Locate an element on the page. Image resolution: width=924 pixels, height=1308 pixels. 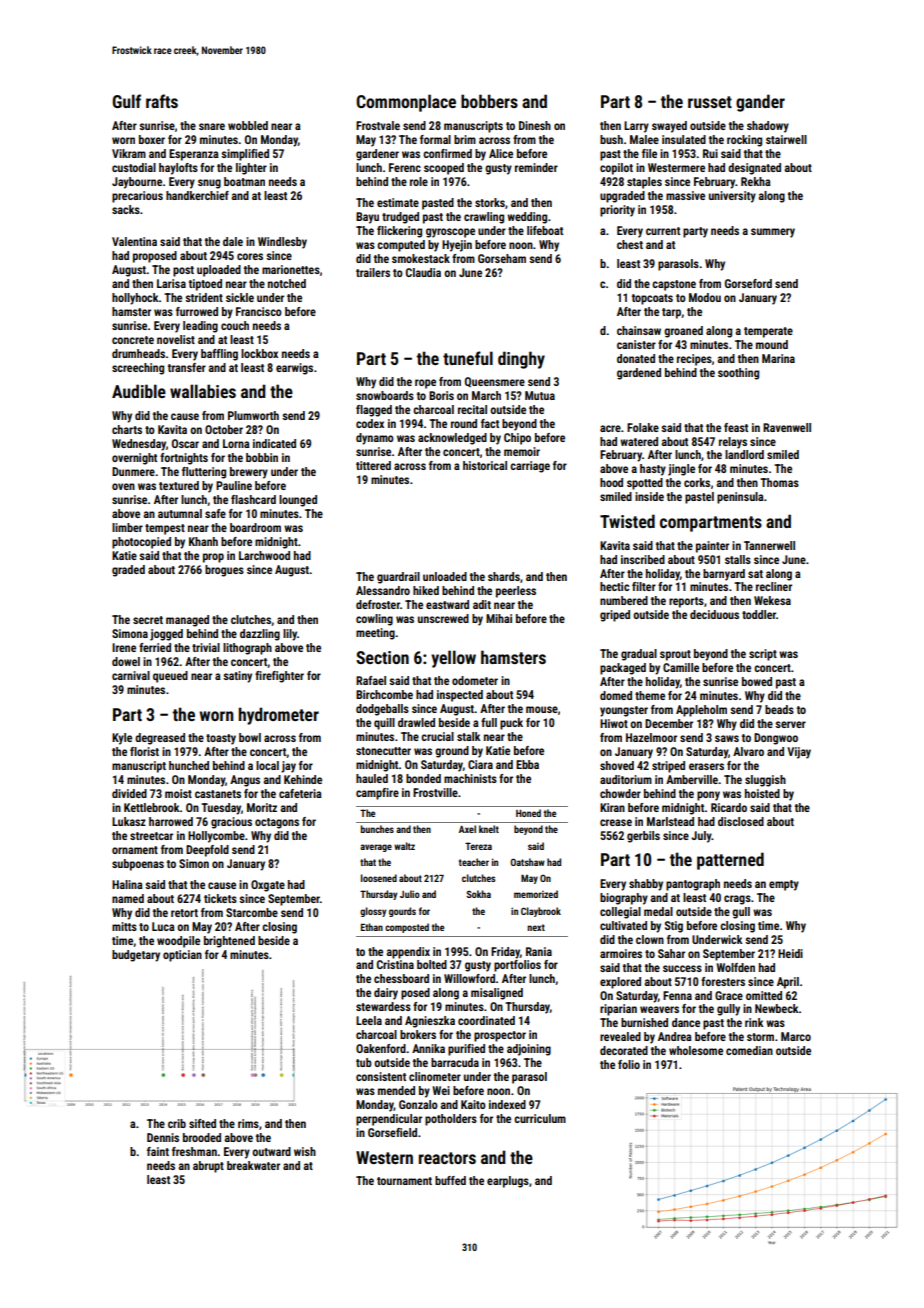
woodpile is located at coordinates (178, 942).
